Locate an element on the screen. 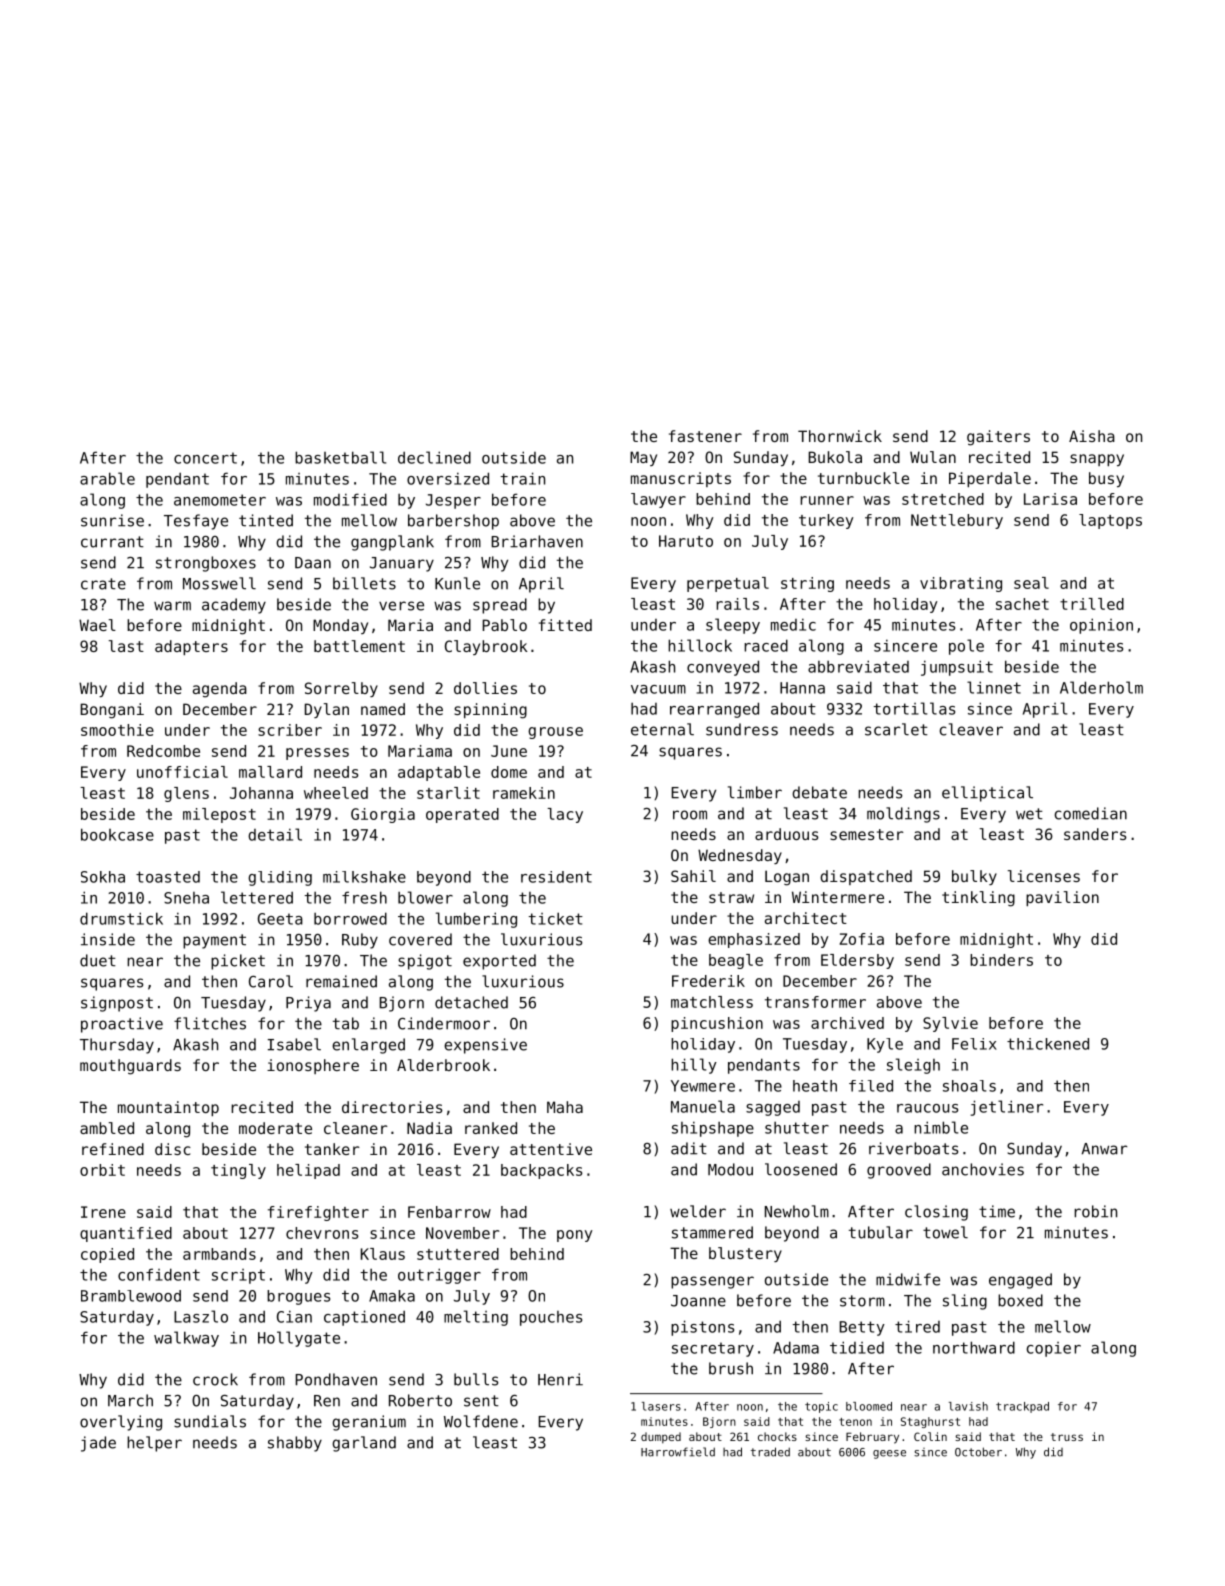 This screenshot has width=1225, height=1586. welder is located at coordinates (698, 1211).
